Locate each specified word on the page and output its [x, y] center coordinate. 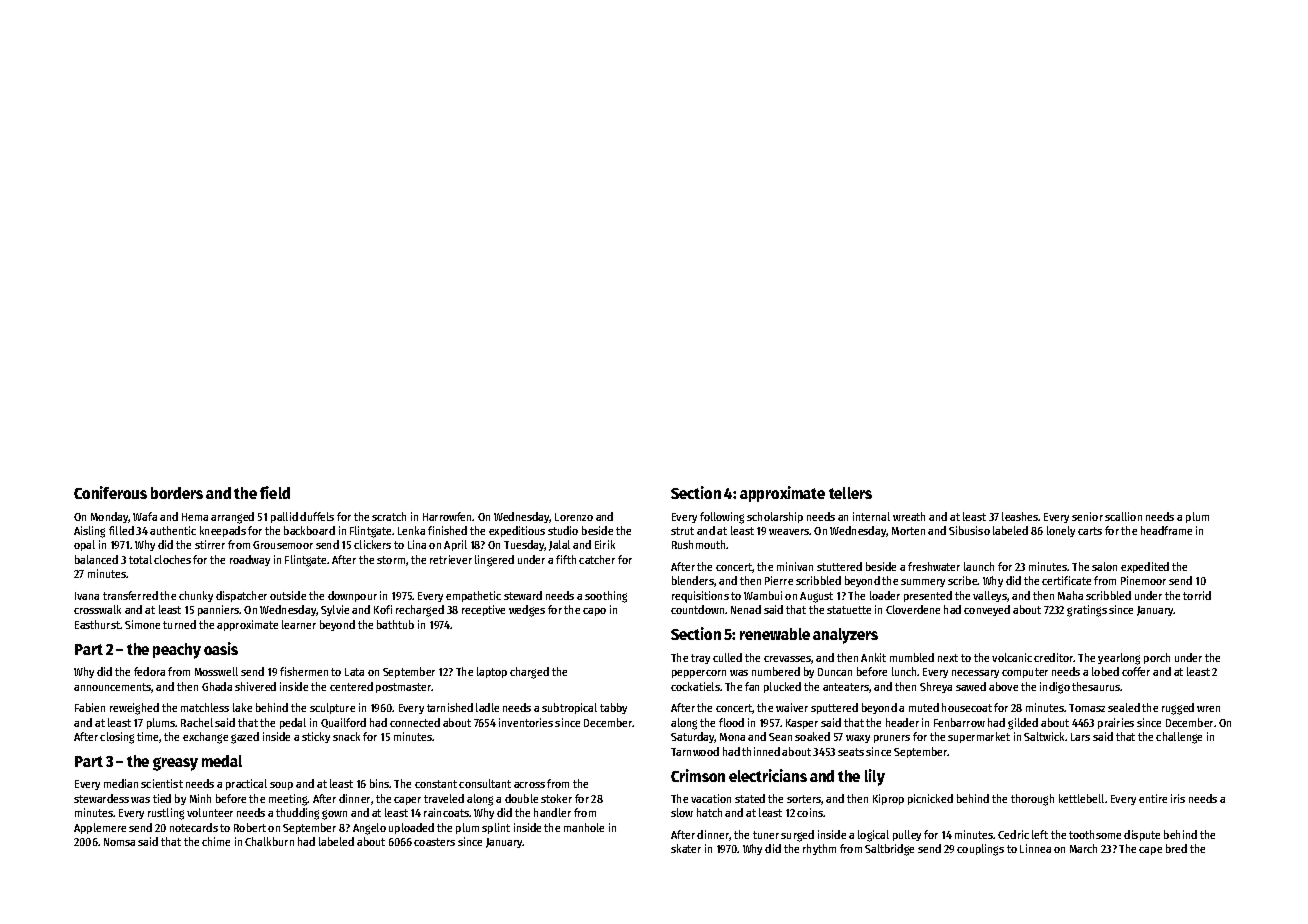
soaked [812, 736]
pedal [293, 723]
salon [1104, 566]
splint [496, 828]
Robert [250, 827]
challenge [1179, 738]
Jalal [559, 545]
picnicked [930, 799]
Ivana [87, 596]
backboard [309, 530]
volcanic [1012, 657]
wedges [527, 611]
